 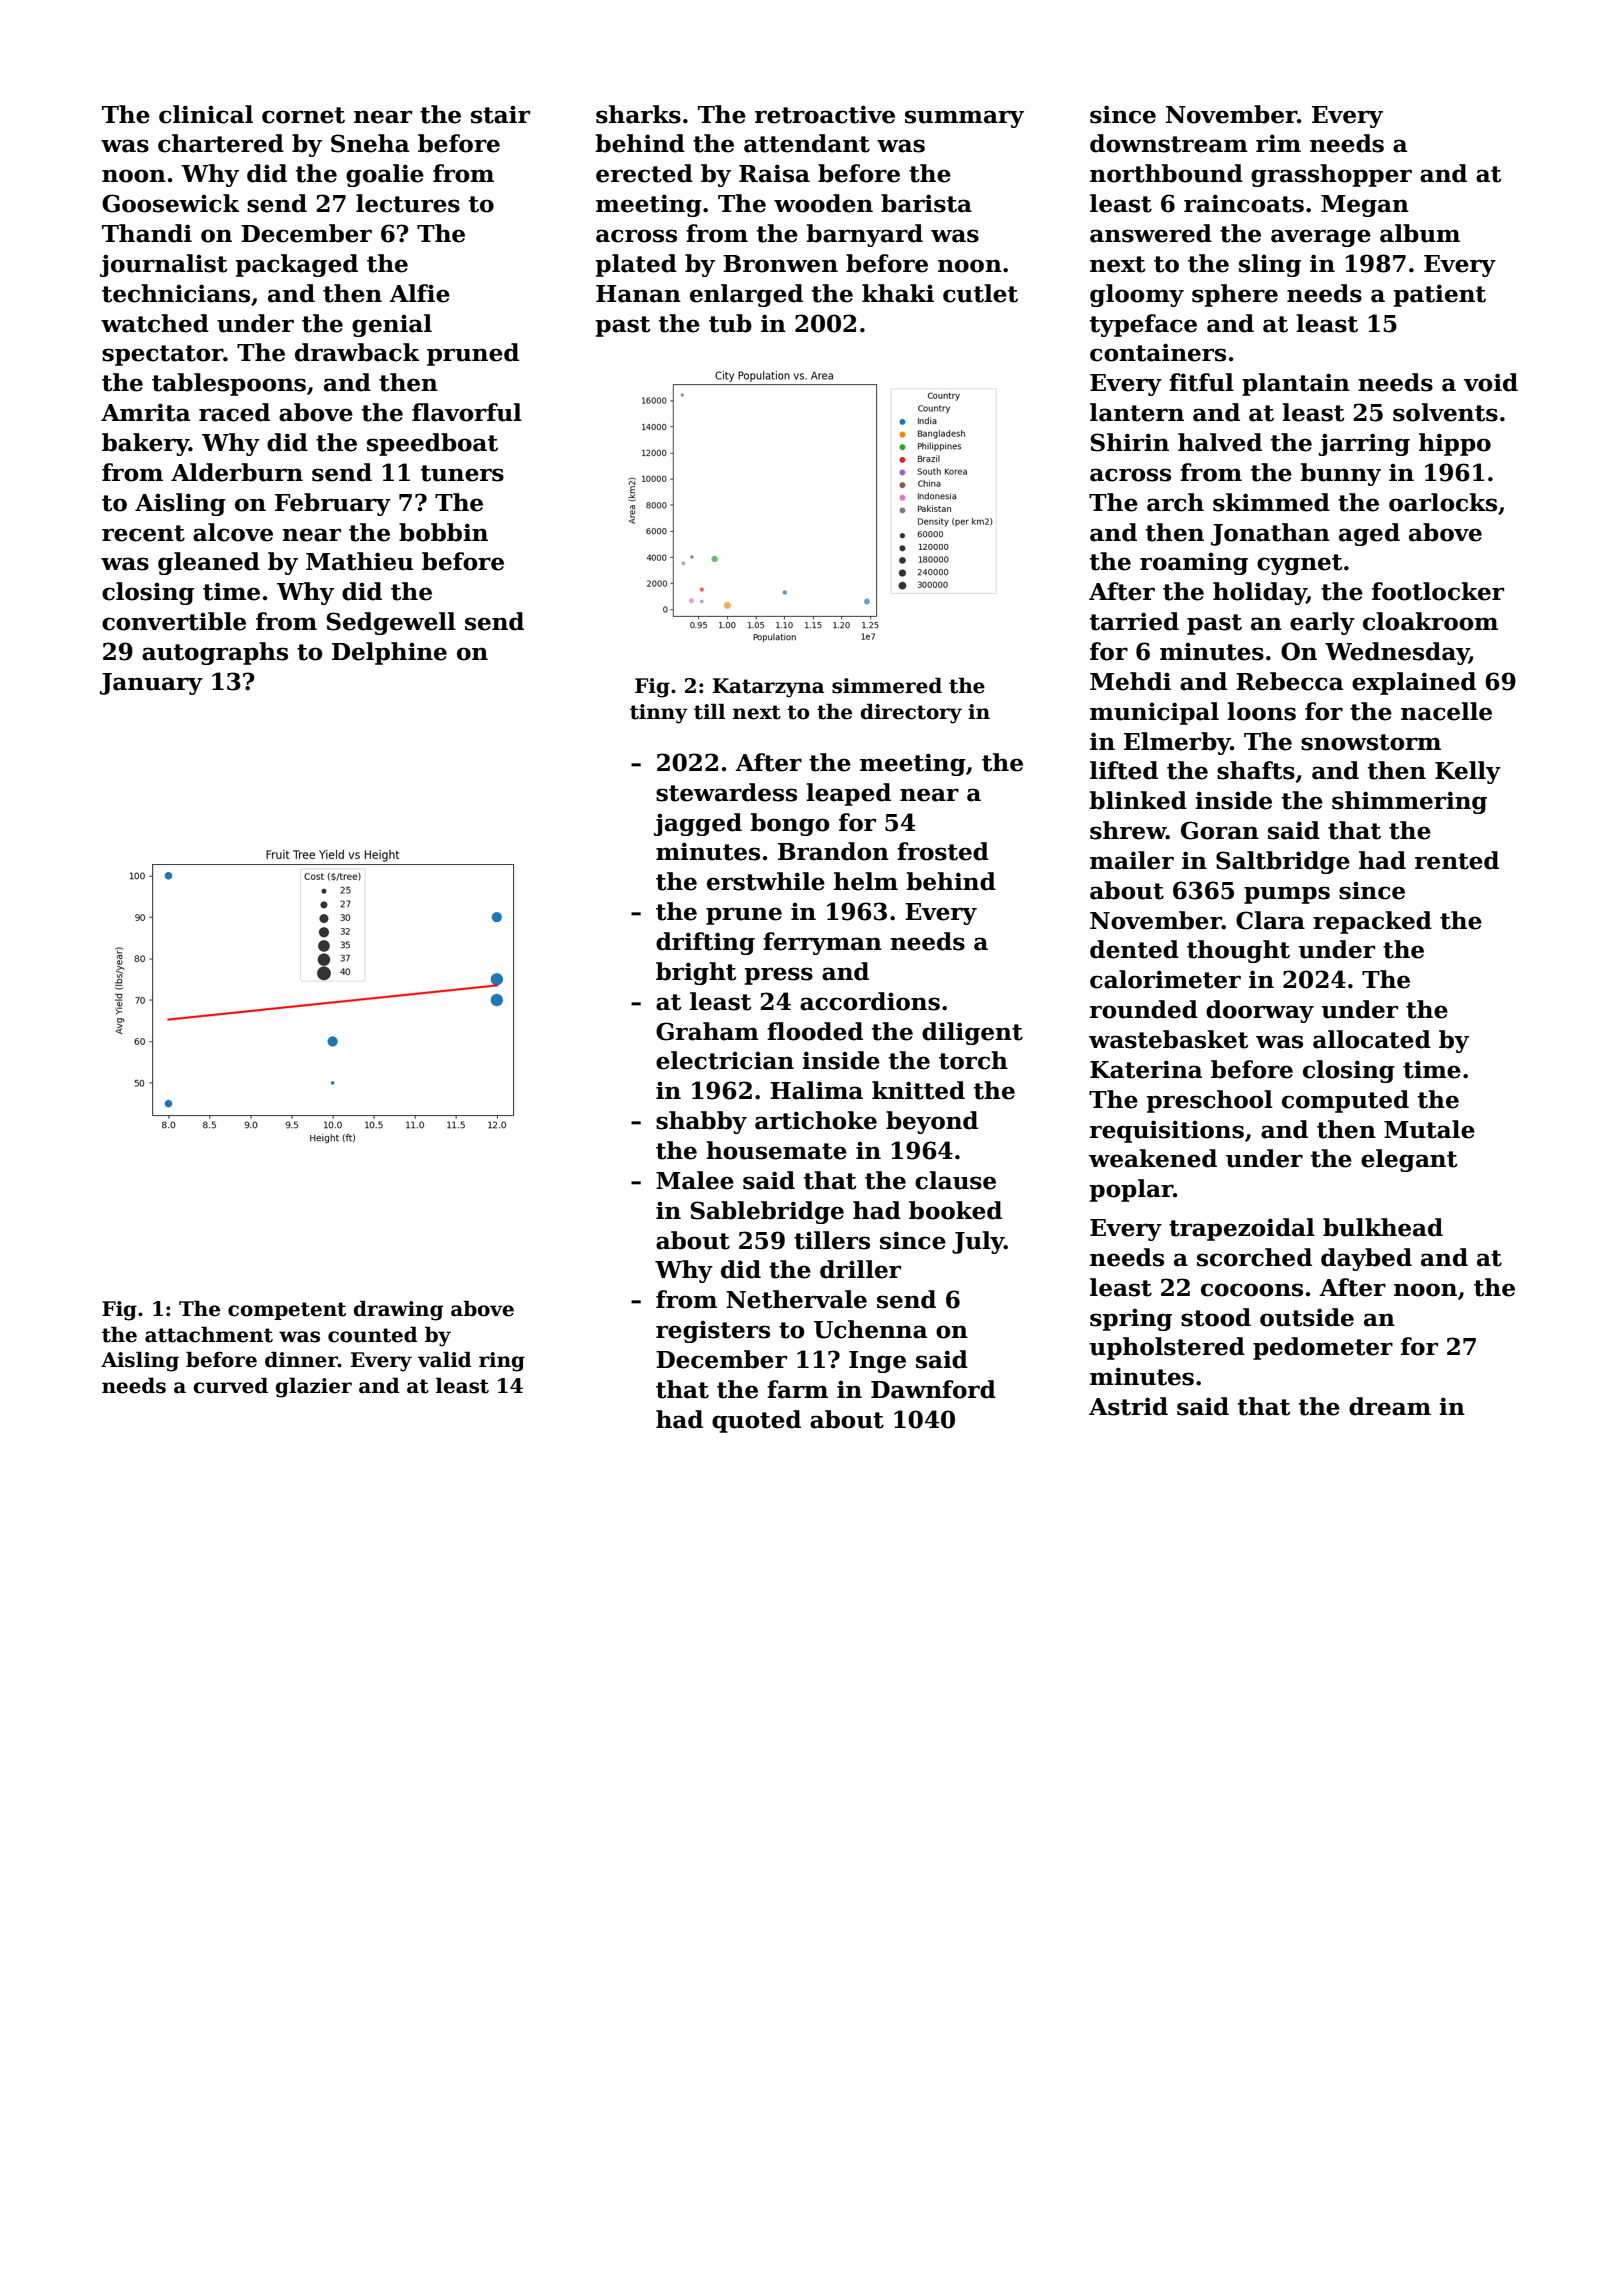 I want to click on footlocker, so click(x=1438, y=591).
